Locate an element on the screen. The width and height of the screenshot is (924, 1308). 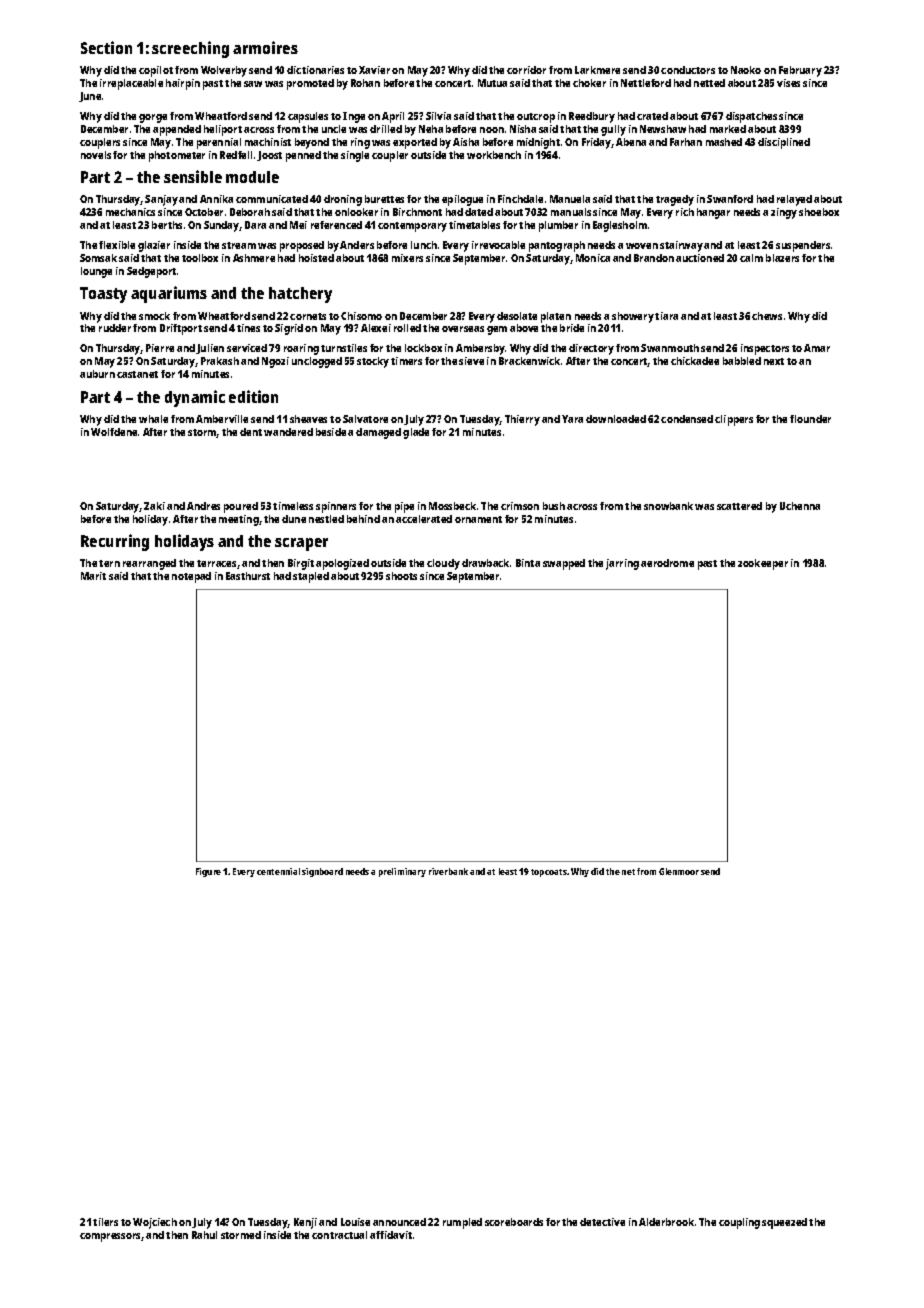
coupling is located at coordinates (739, 1223).
